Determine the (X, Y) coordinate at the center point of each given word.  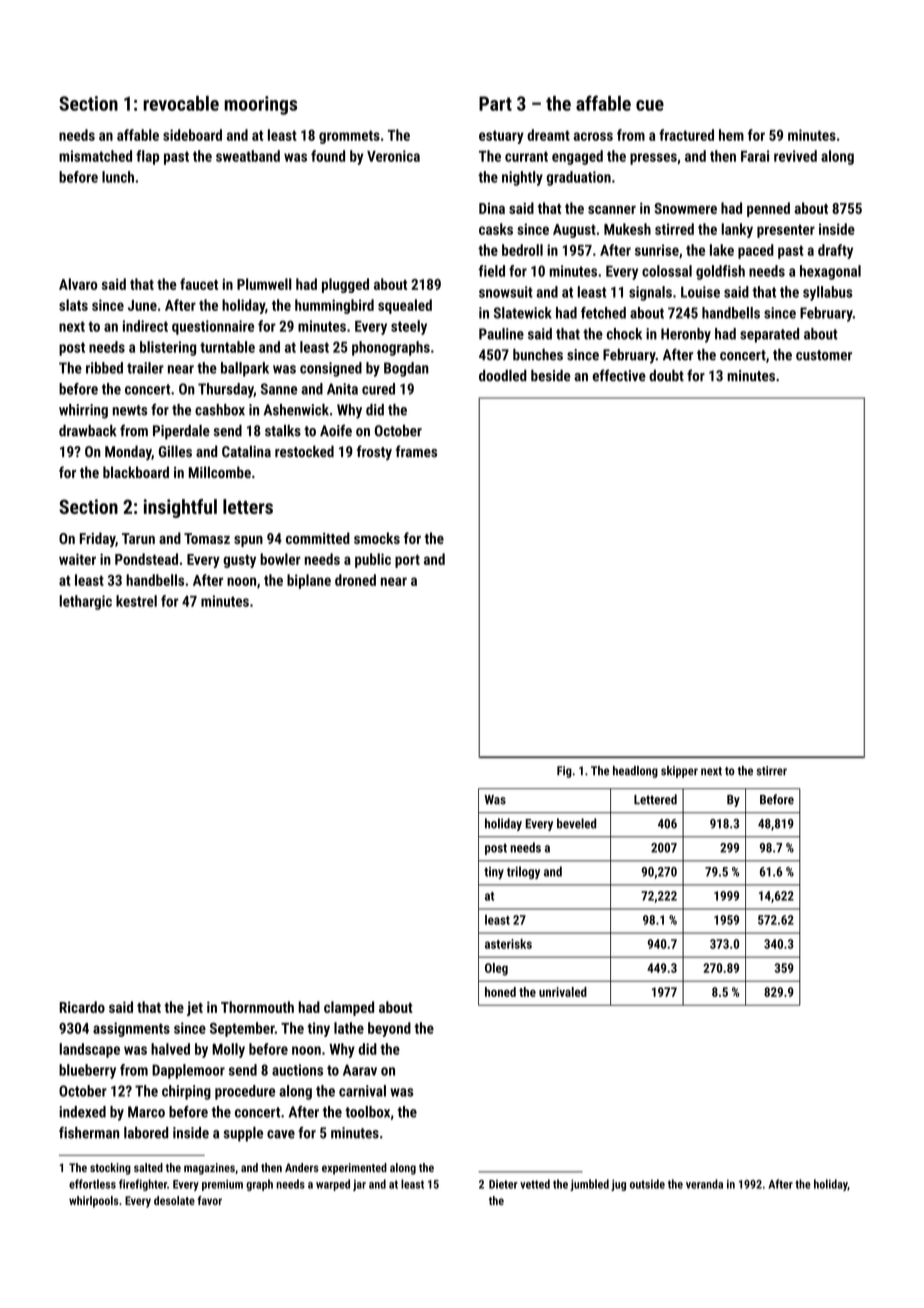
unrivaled (563, 992)
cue (650, 105)
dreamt (548, 135)
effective (619, 375)
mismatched (95, 156)
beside (551, 375)
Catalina (246, 451)
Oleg (496, 969)
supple (243, 1134)
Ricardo (82, 1007)
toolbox (367, 1112)
